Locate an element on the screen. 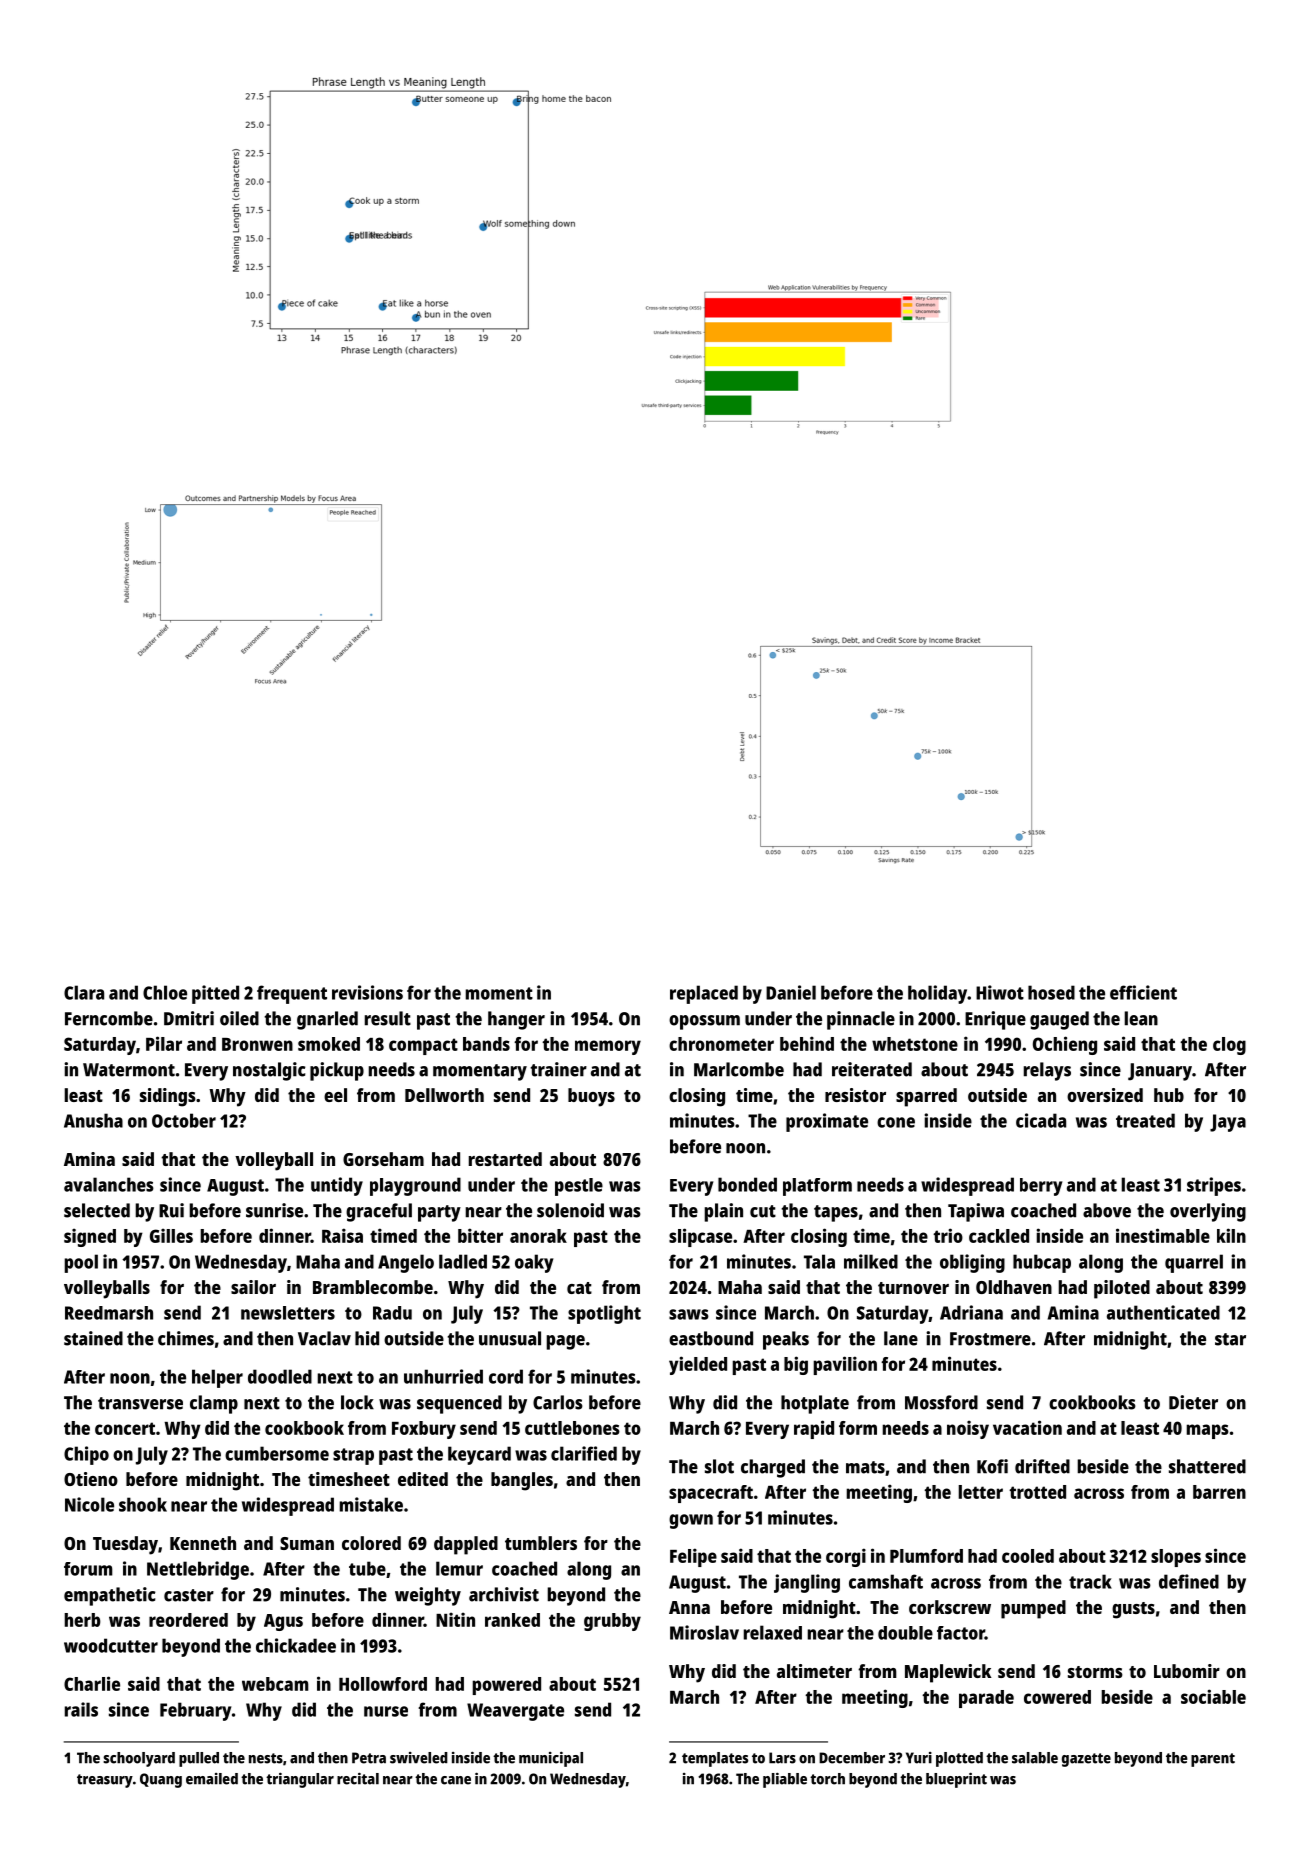 The width and height of the screenshot is (1310, 1853). efficient is located at coordinates (1143, 992).
